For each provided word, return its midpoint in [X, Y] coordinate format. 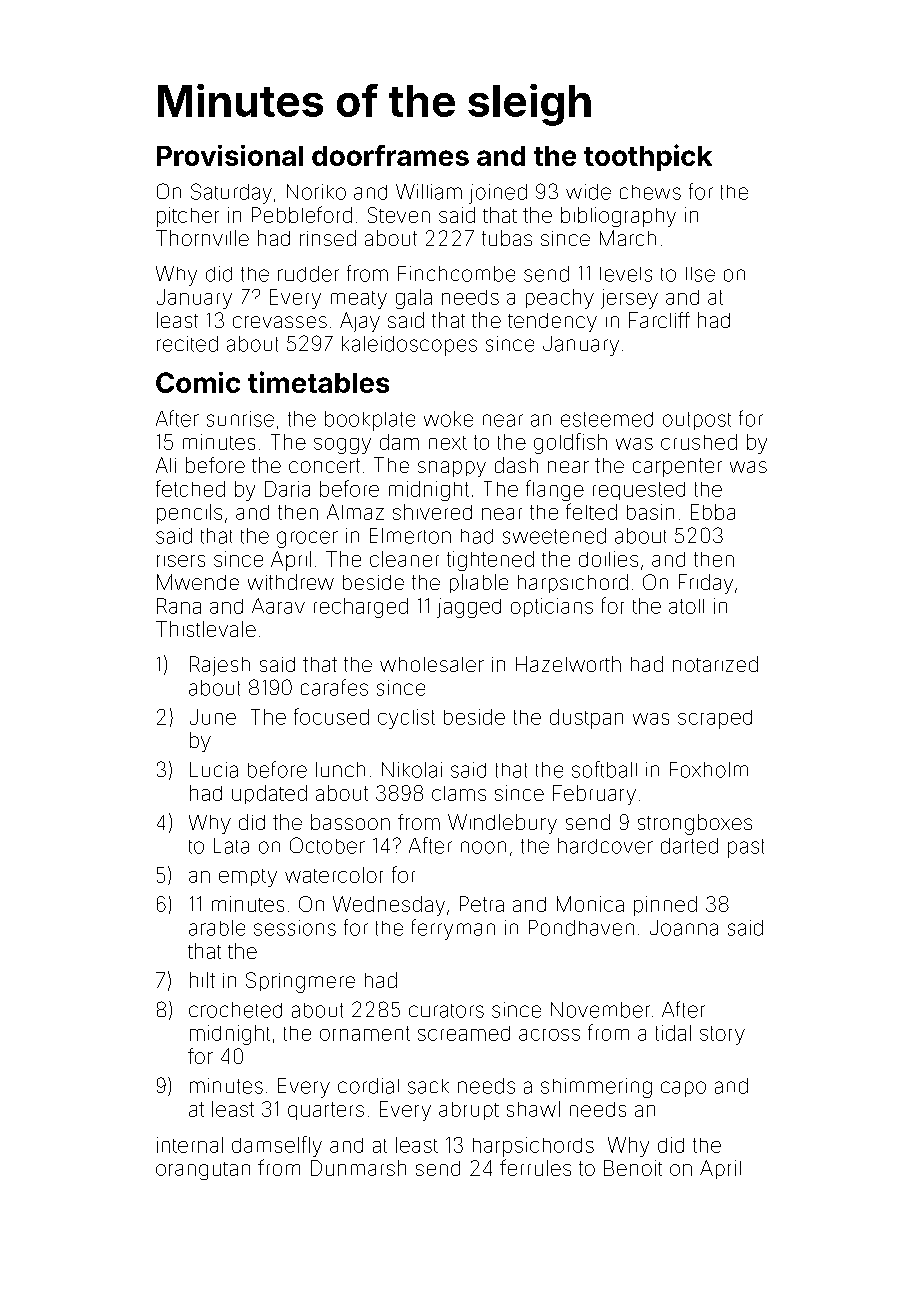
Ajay [360, 322]
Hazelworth [568, 664]
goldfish [570, 443]
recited [187, 344]
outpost [697, 421]
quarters [326, 1111]
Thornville [202, 238]
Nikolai [412, 770]
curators [446, 1011]
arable [217, 928]
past [746, 848]
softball [604, 769]
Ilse [700, 274]
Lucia [214, 770]
